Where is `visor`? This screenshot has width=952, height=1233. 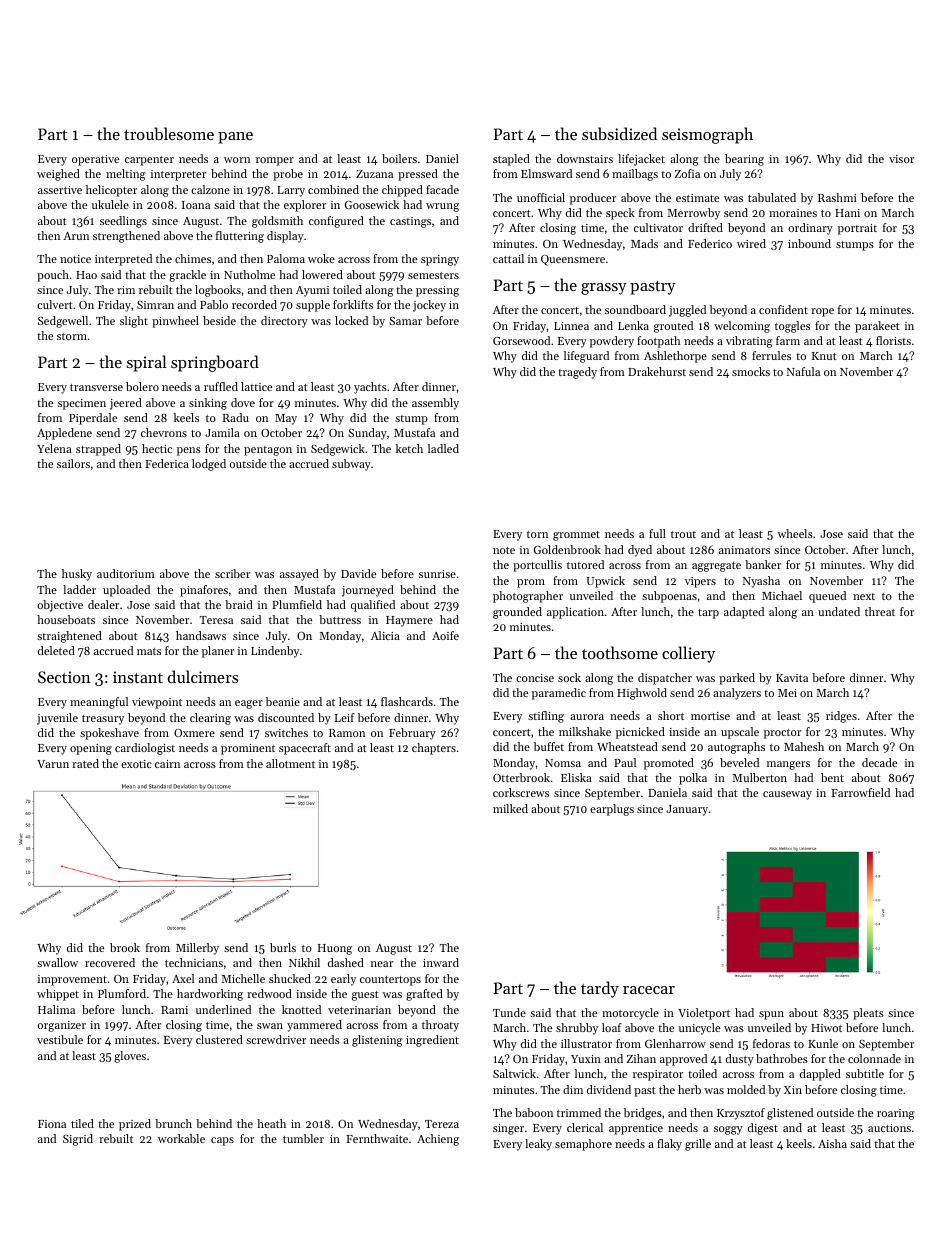 visor is located at coordinates (901, 159).
